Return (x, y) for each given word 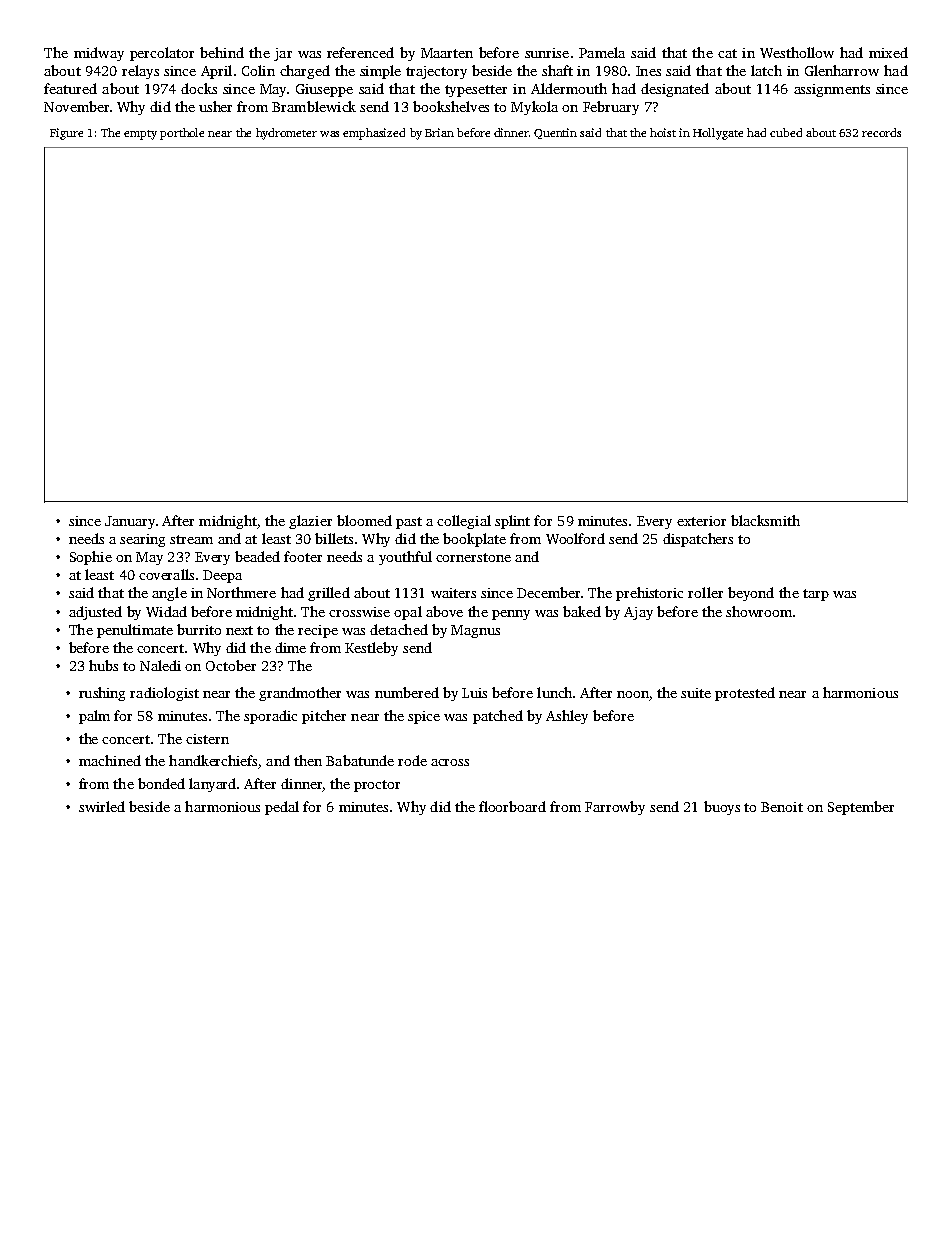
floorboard (512, 806)
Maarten (447, 53)
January (130, 522)
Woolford (575, 538)
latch (766, 70)
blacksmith (765, 520)
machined (110, 760)
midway (99, 54)
